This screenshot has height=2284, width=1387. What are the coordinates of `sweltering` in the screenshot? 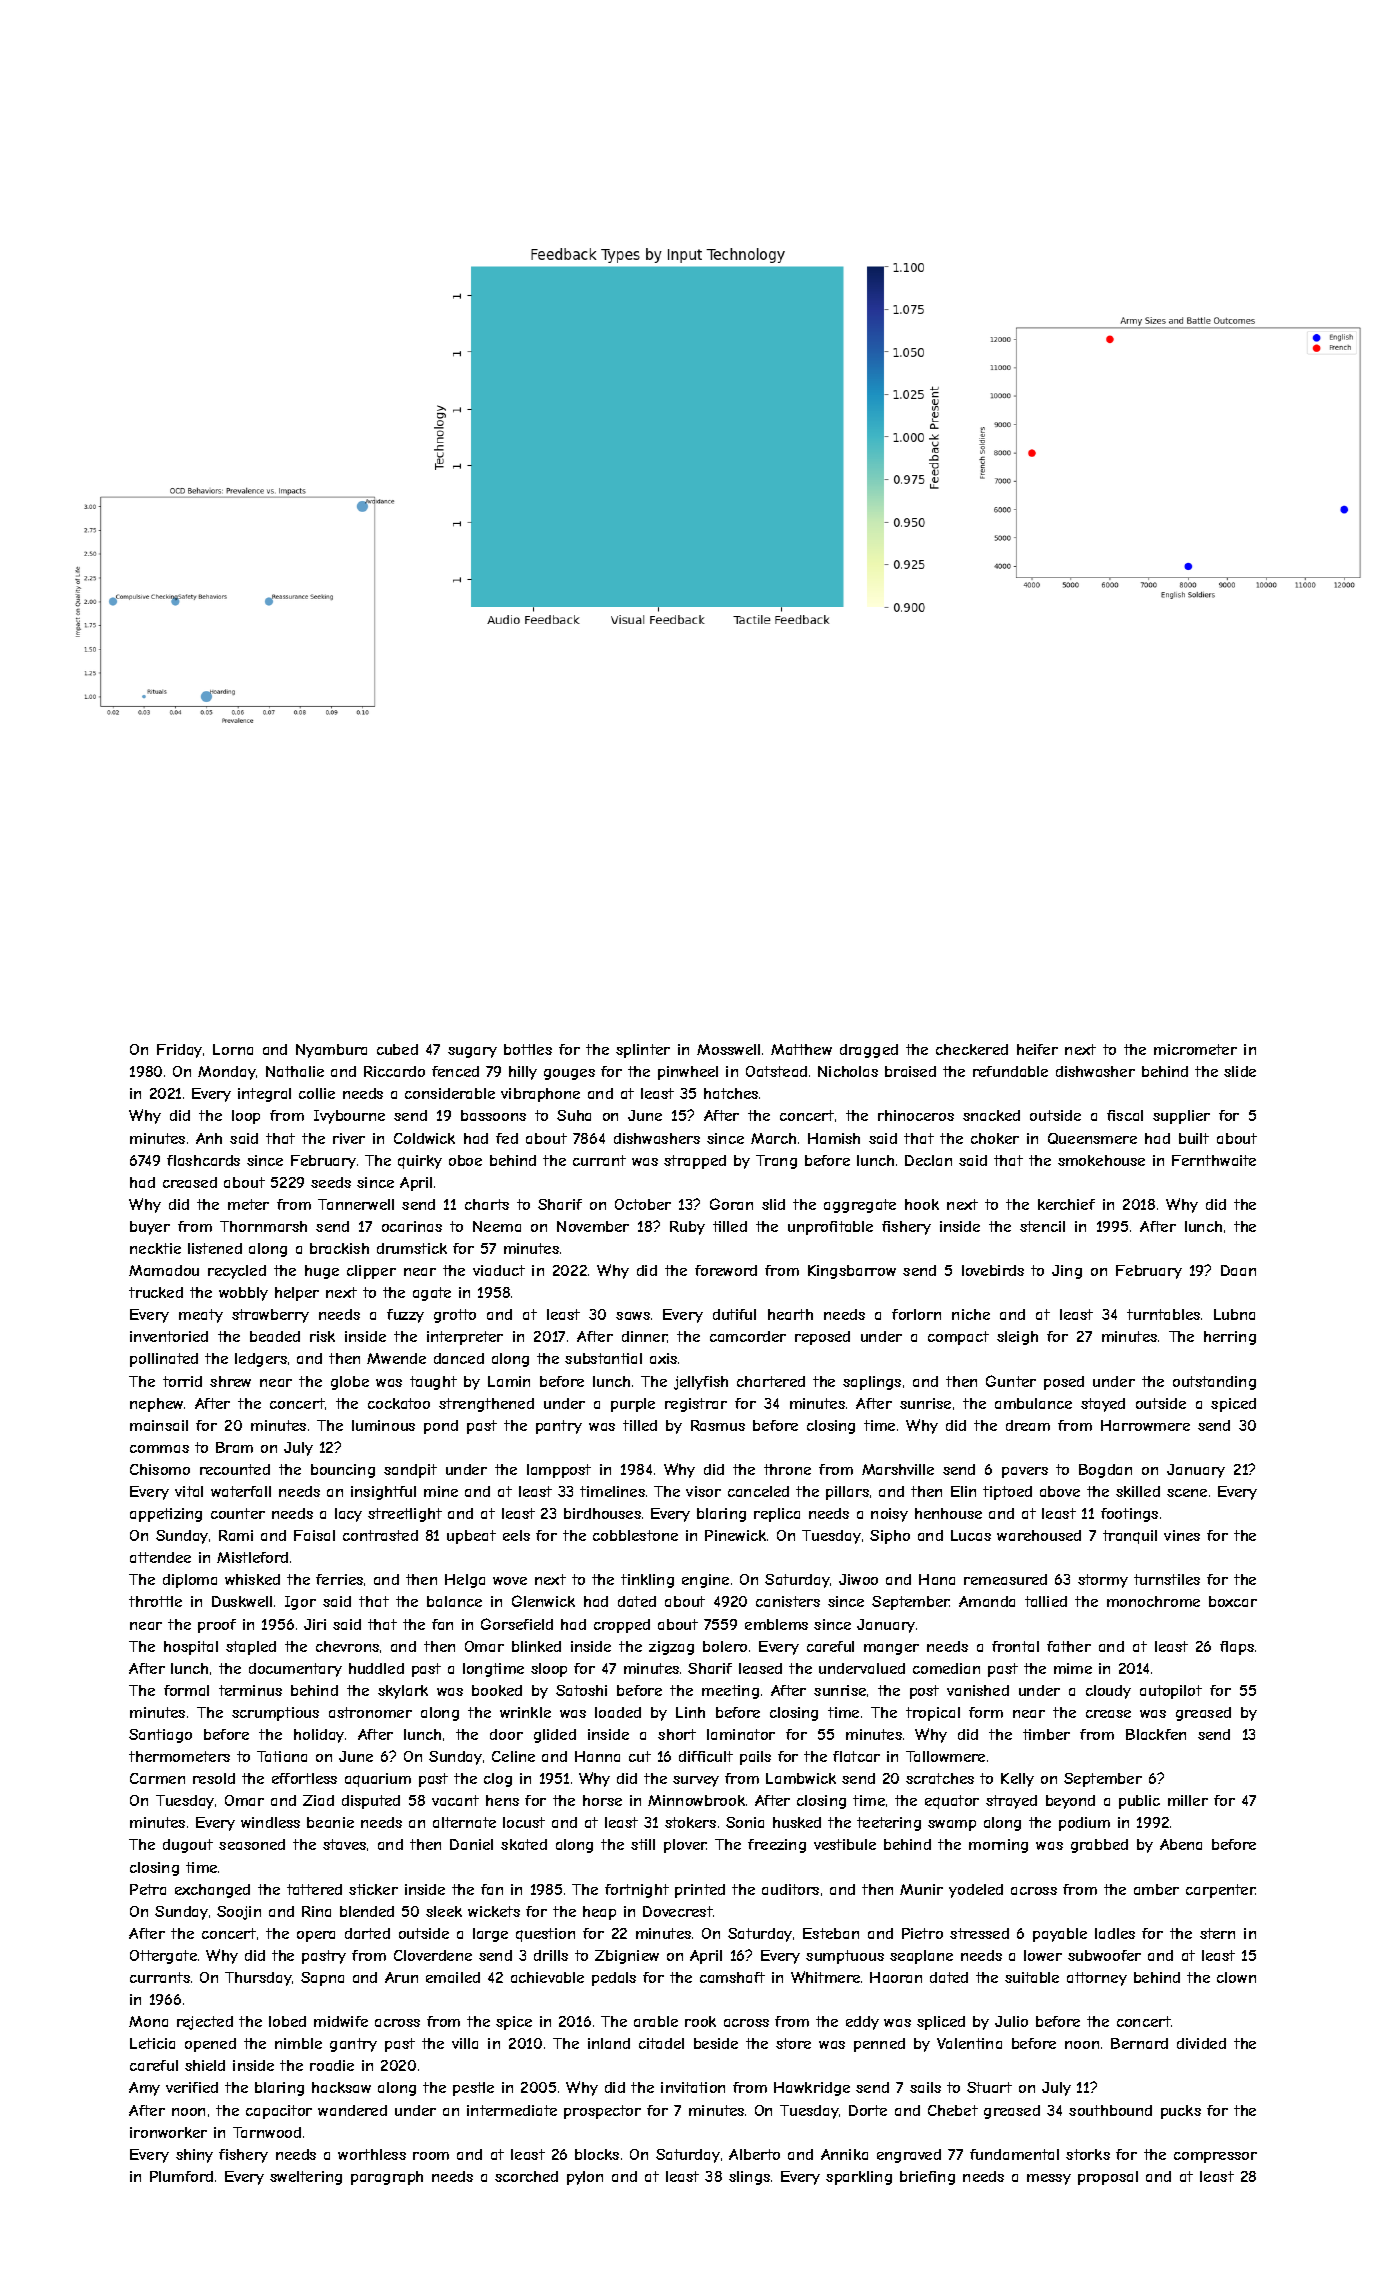 It's located at (306, 2178).
